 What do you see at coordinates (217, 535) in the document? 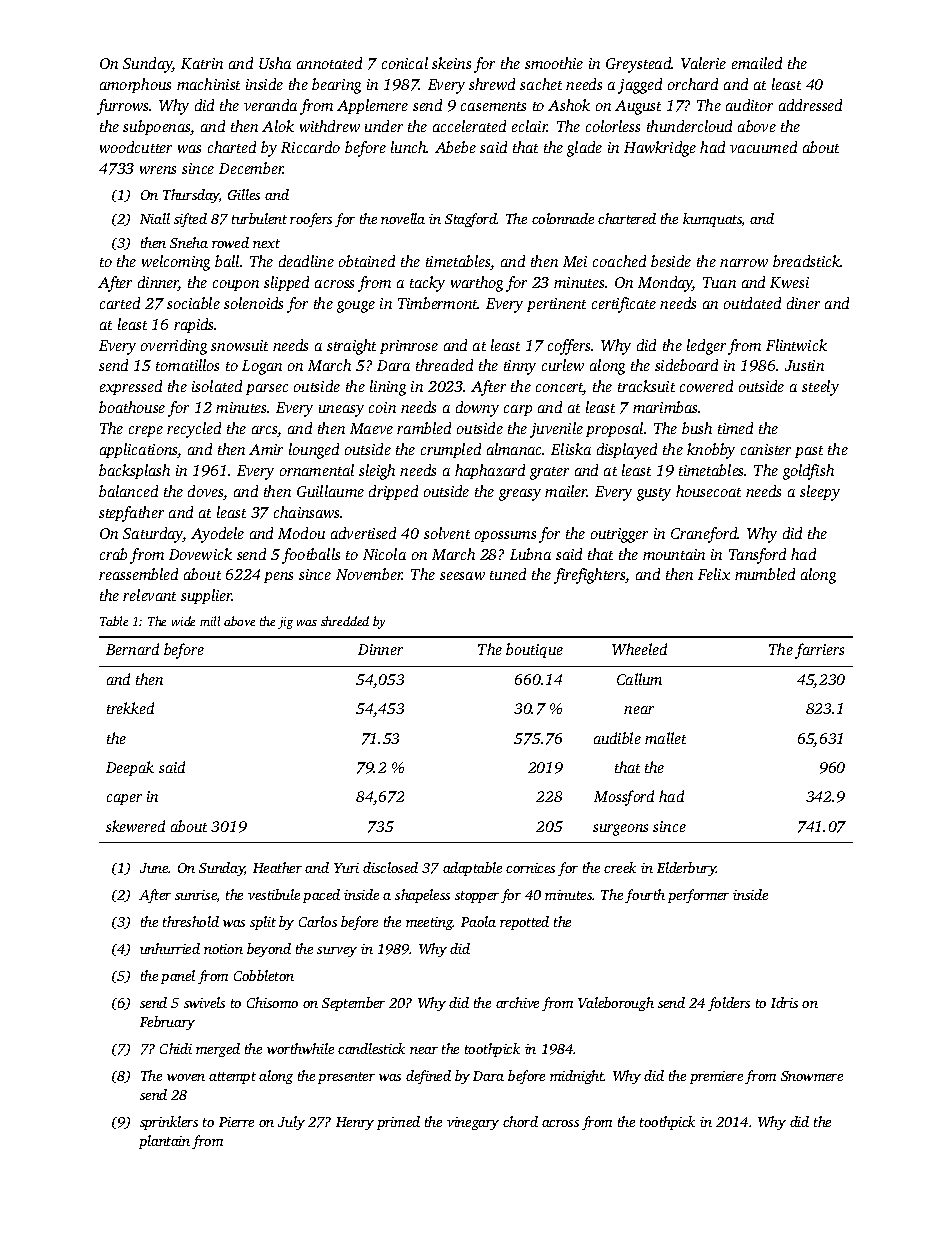
I see `Ayodele` at bounding box center [217, 535].
